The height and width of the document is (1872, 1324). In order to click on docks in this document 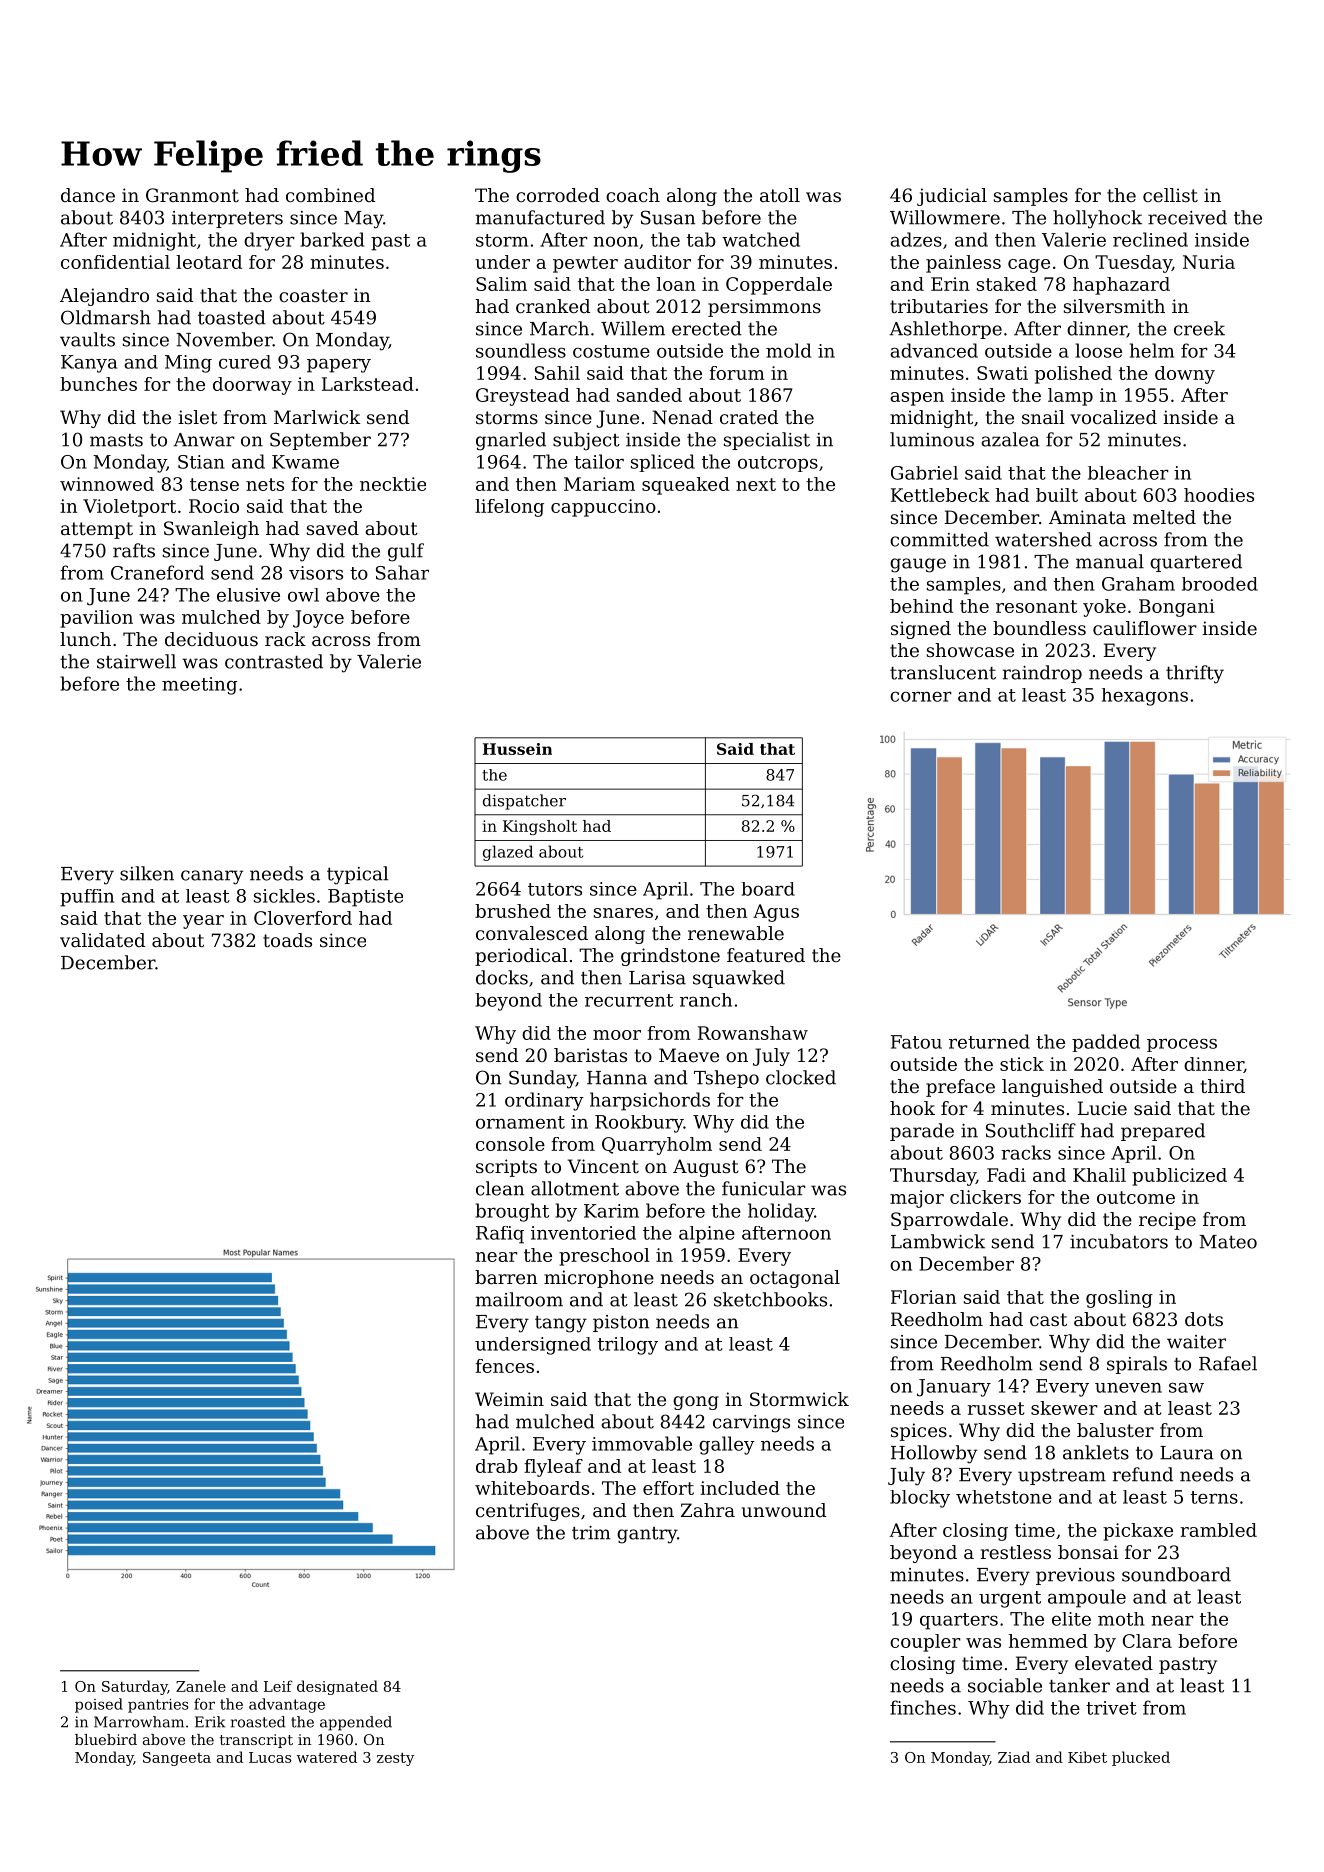, I will do `click(502, 977)`.
